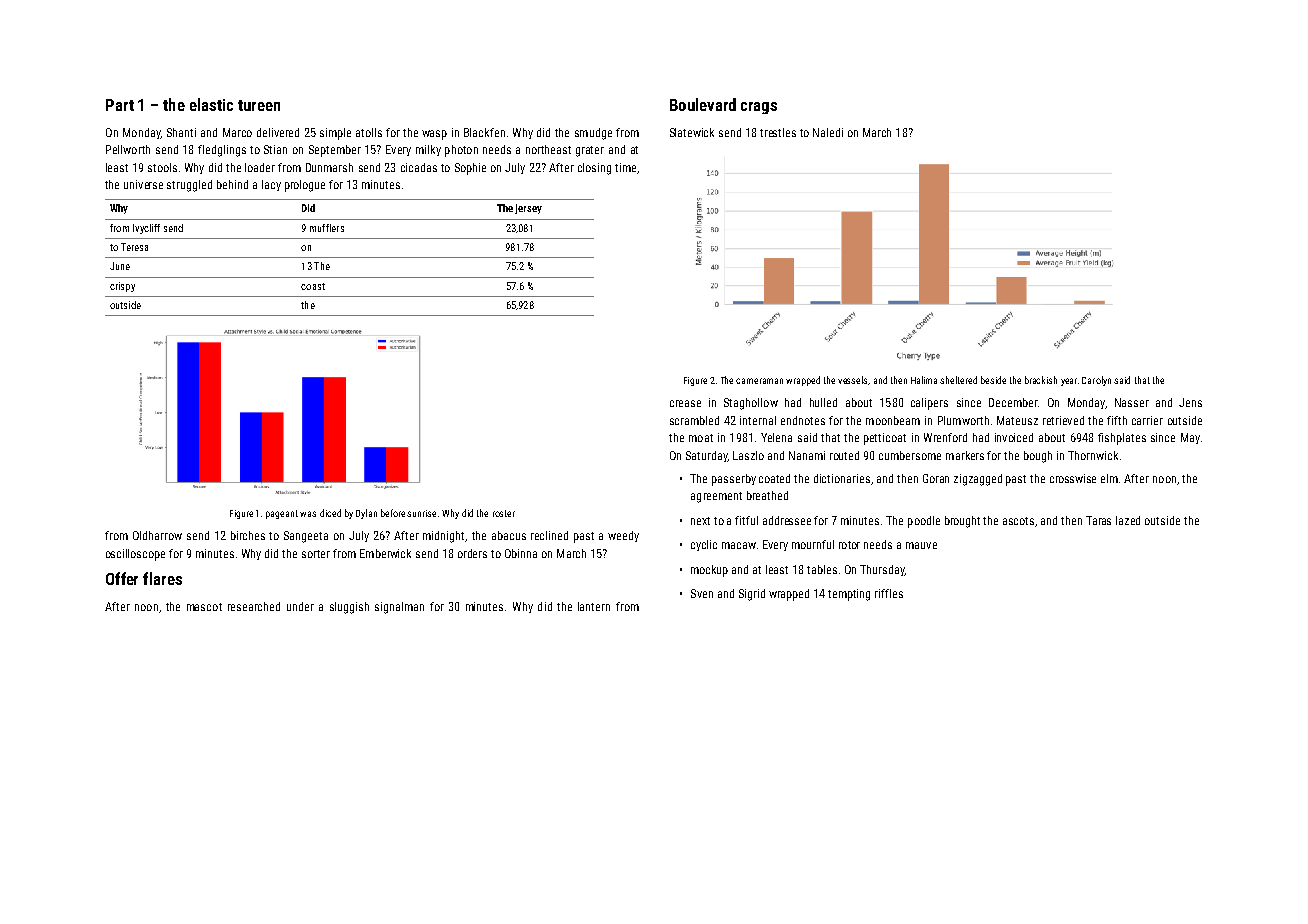  What do you see at coordinates (703, 104) in the page?
I see `Boulevard` at bounding box center [703, 104].
